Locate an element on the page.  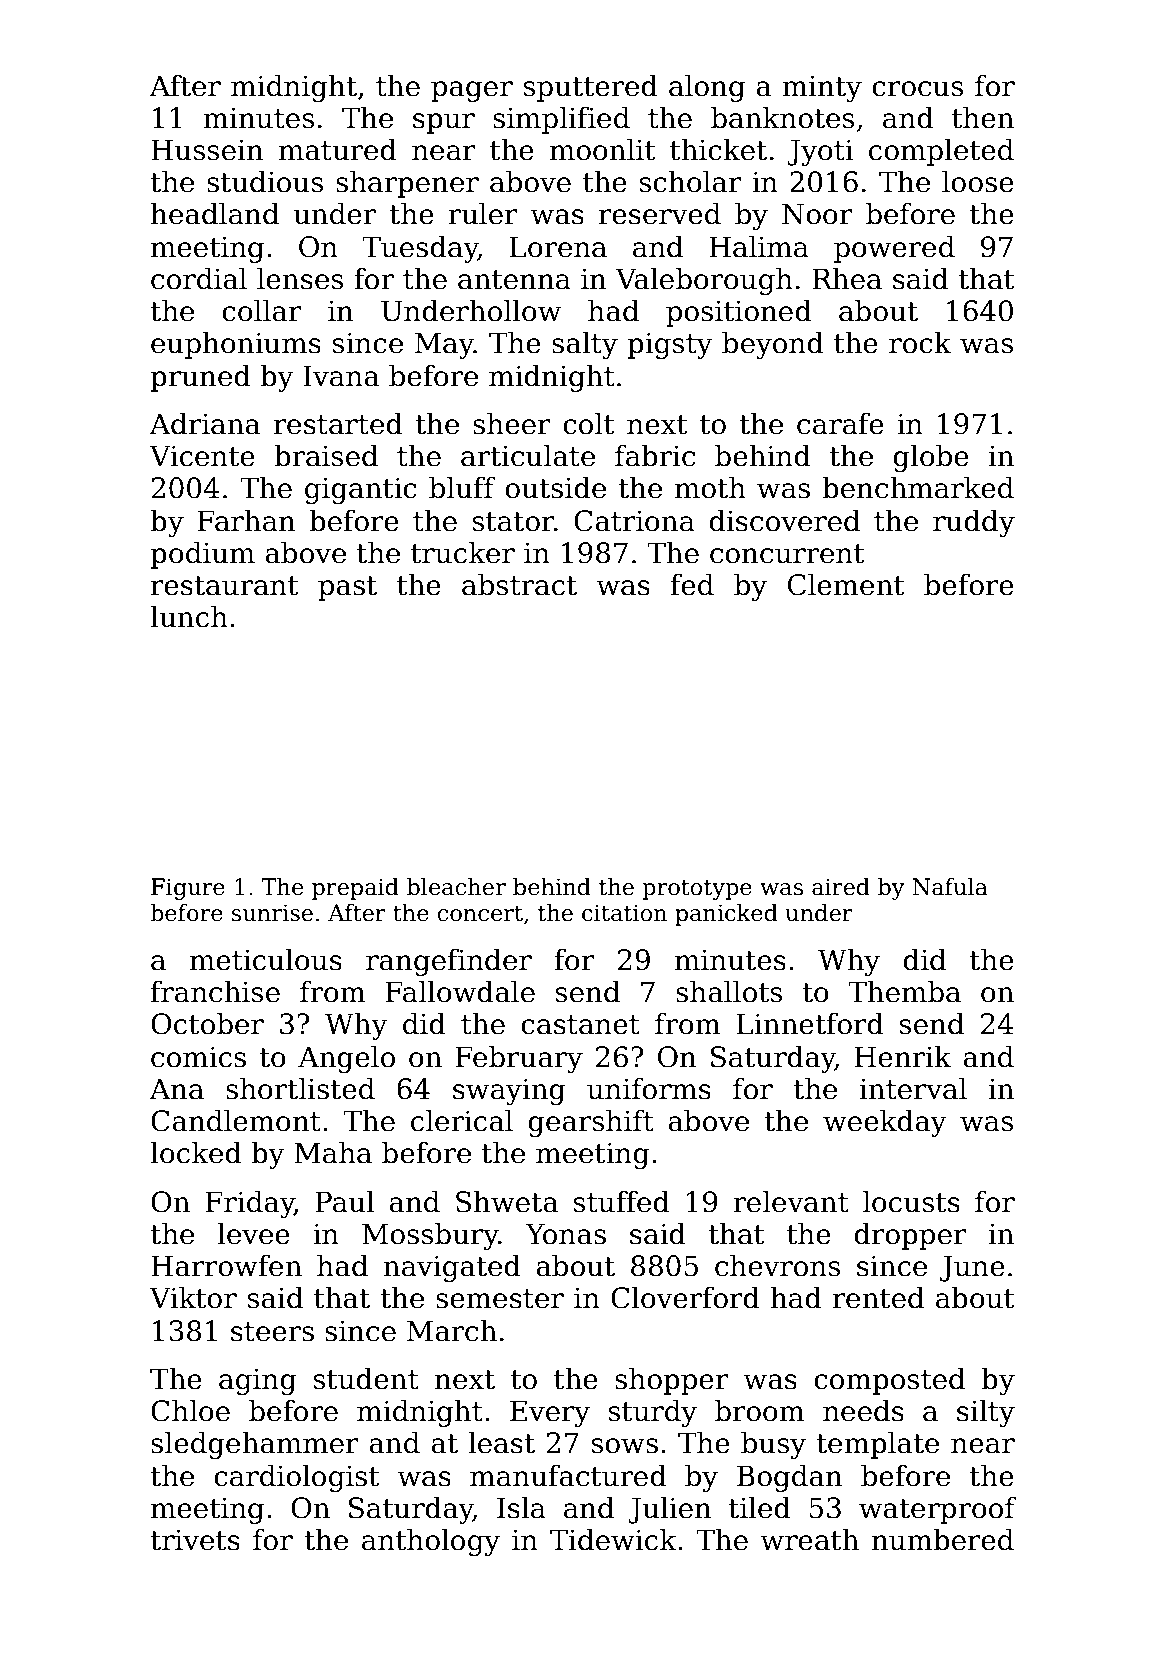
bleacher is located at coordinates (456, 886).
